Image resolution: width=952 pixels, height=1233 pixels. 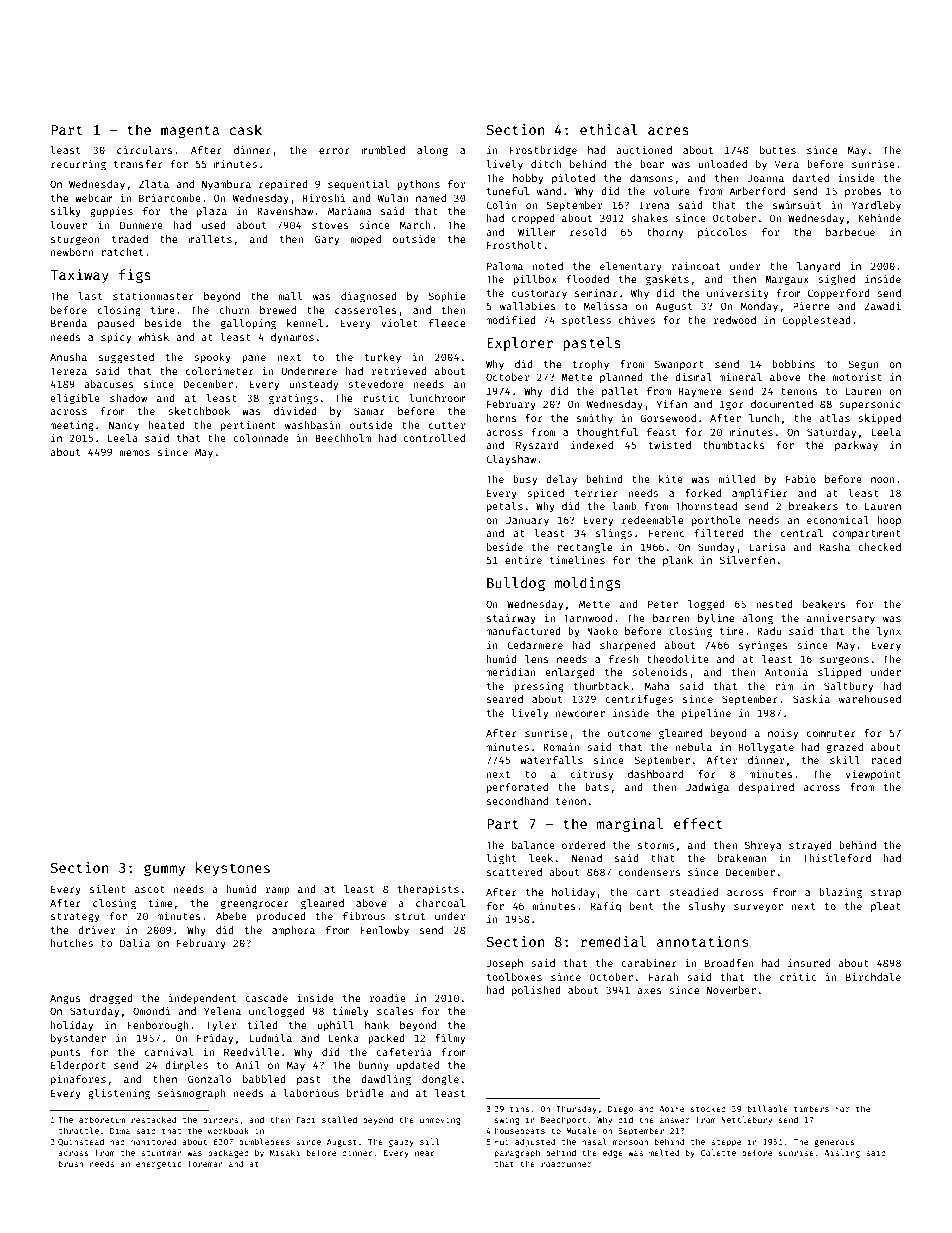 What do you see at coordinates (226, 185) in the image?
I see `Nyambura` at bounding box center [226, 185].
